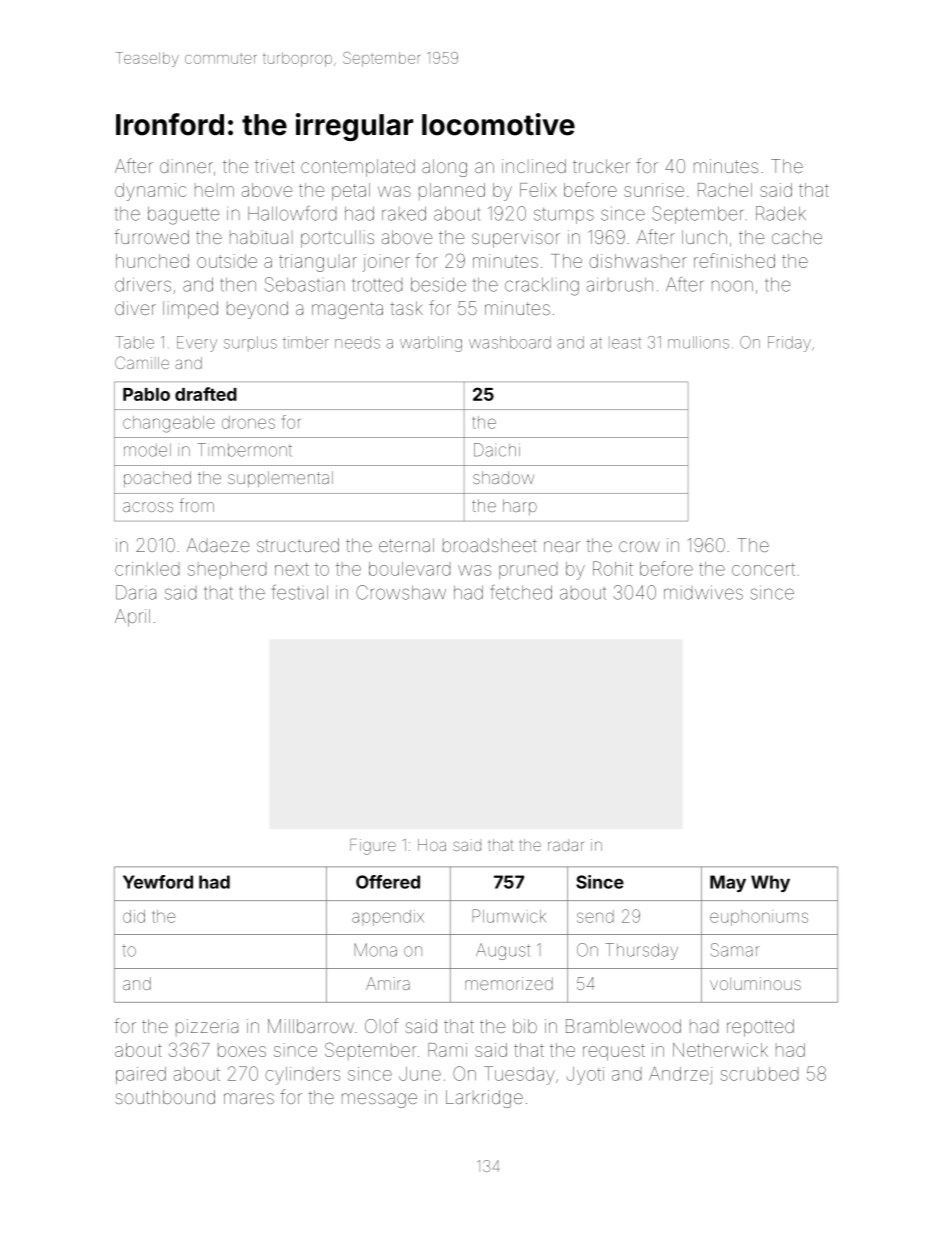  Describe the element at coordinates (534, 166) in the screenshot. I see `inclined` at that location.
